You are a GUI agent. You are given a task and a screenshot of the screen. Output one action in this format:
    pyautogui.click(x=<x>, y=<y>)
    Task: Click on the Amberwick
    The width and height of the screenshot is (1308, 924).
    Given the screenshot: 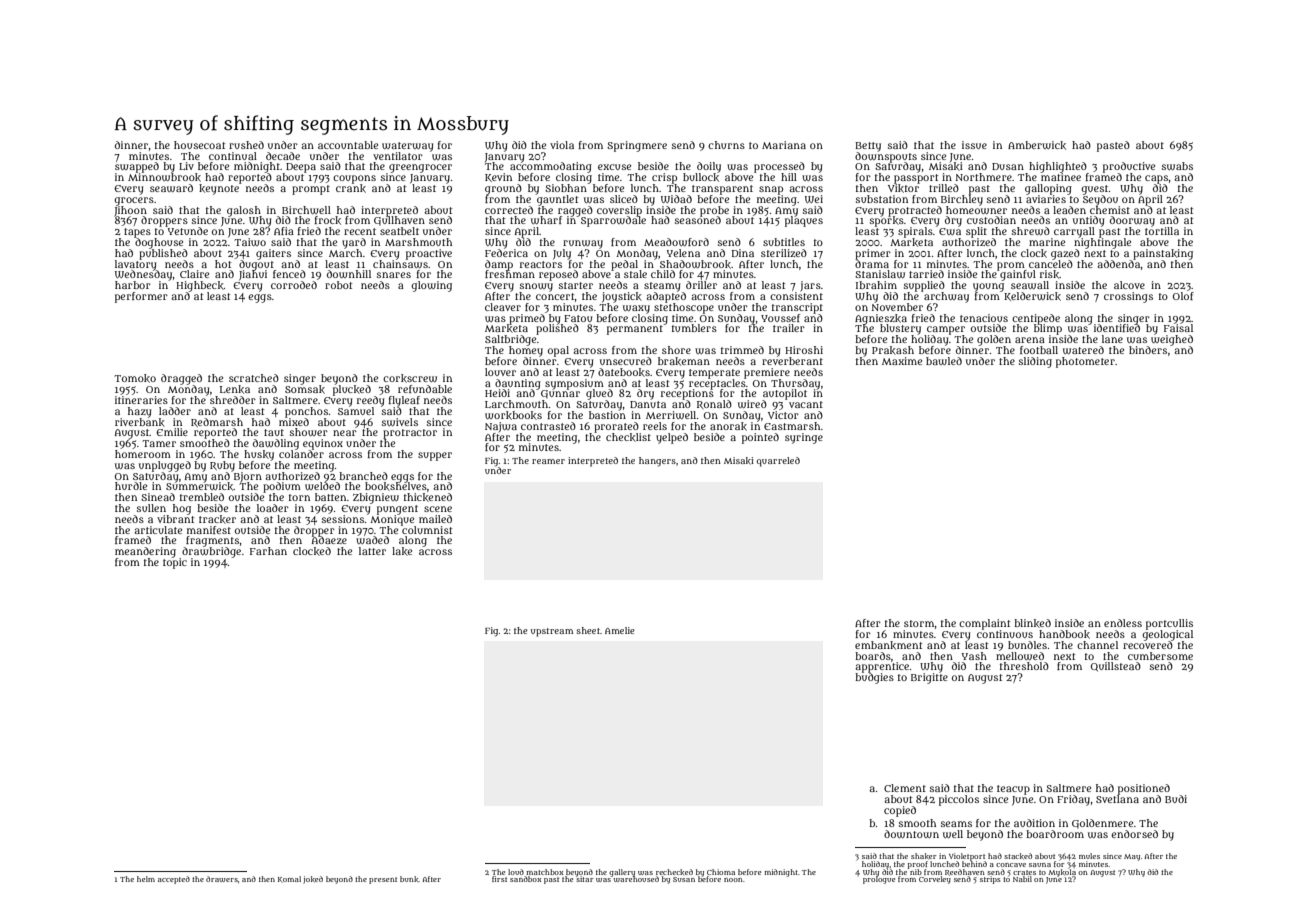 What is the action you would take?
    pyautogui.click(x=1037, y=145)
